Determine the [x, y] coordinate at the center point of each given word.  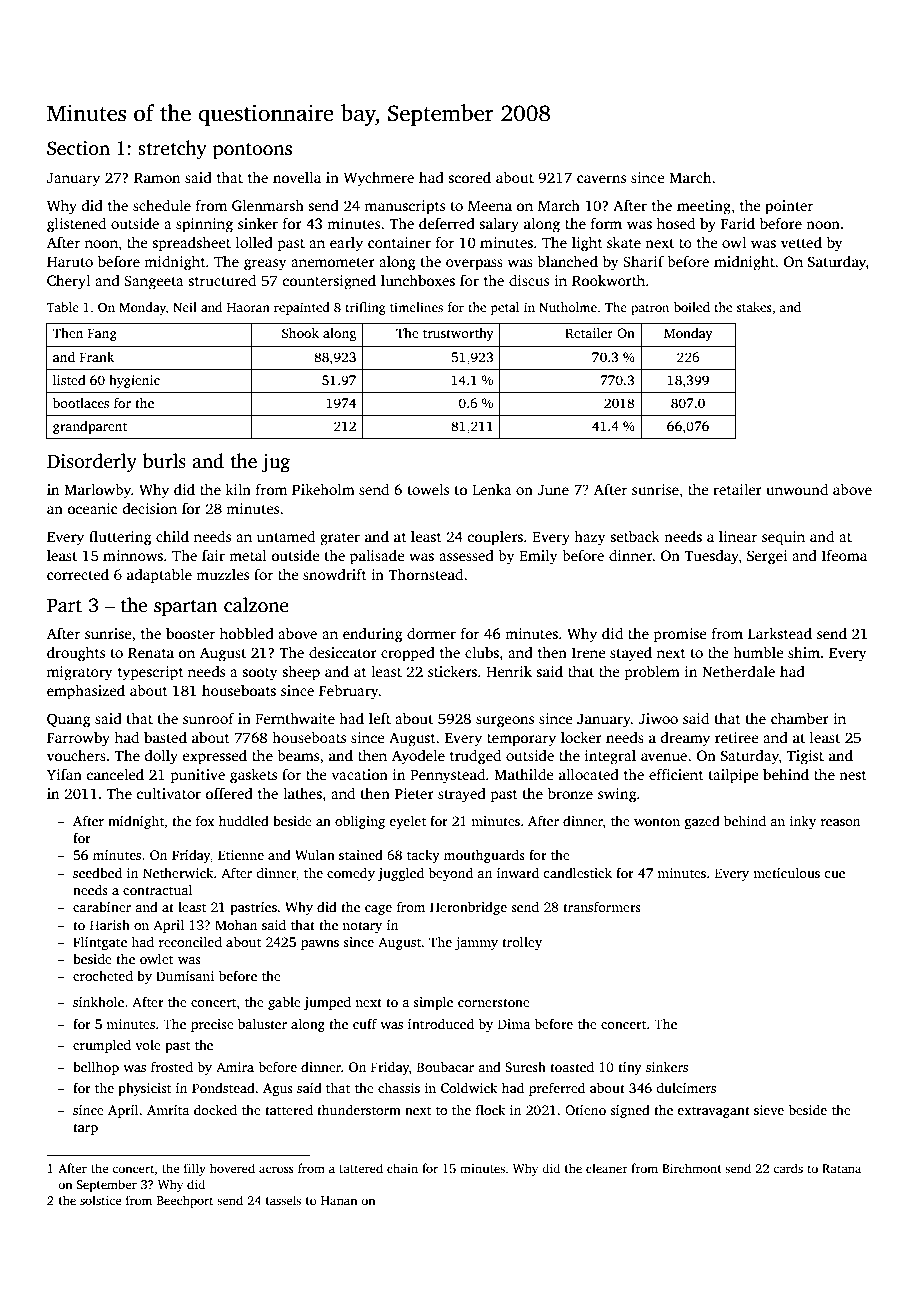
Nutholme [568, 307]
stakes [754, 307]
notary [362, 927]
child [172, 536]
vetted [801, 242]
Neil [185, 307]
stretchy [172, 150]
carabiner [102, 907]
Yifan [64, 774]
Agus [278, 1089]
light [587, 244]
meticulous [786, 872]
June [553, 490]
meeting [704, 207]
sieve [769, 1110]
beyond [450, 874]
